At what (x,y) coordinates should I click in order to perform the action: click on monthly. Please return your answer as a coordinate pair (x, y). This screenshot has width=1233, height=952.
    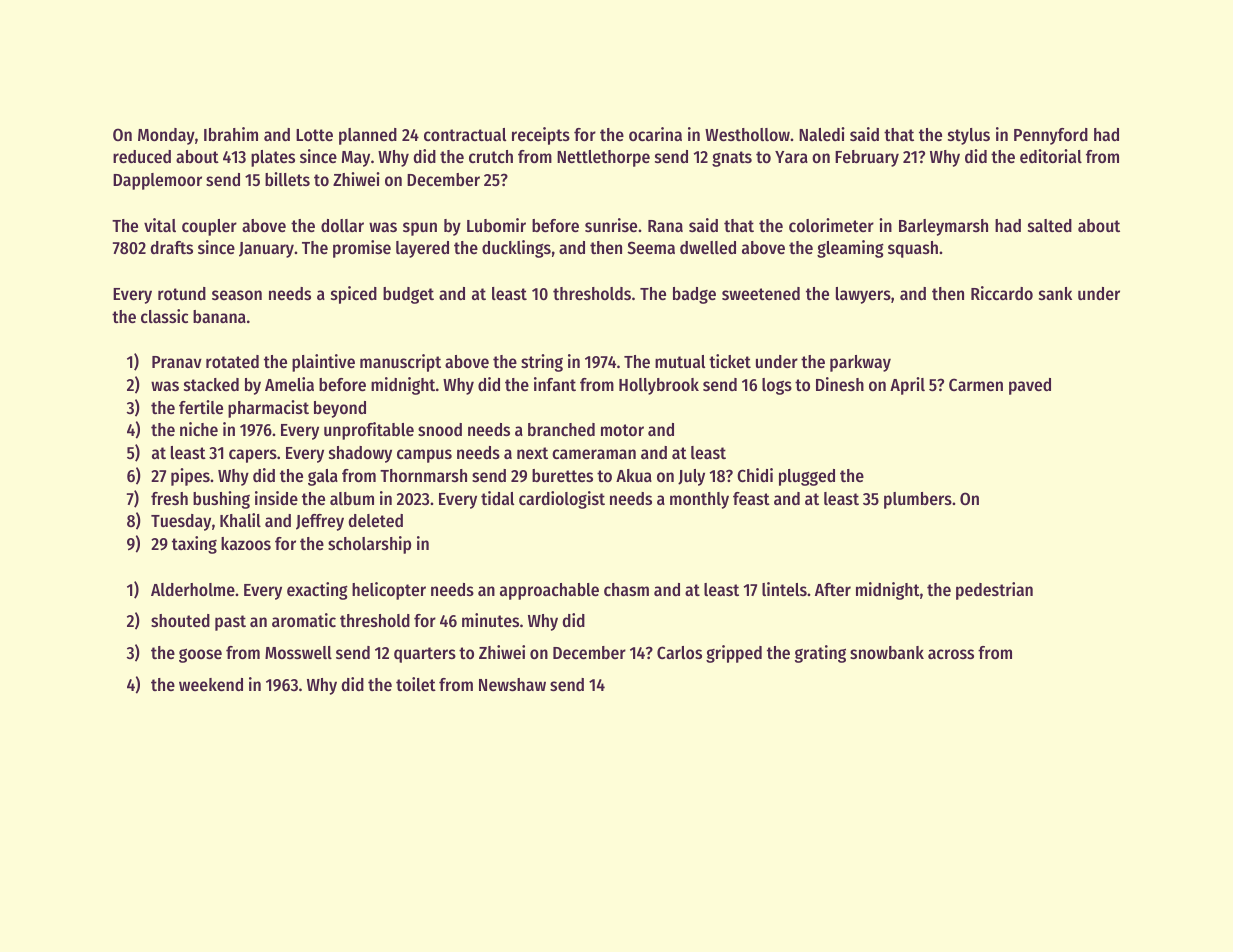
    Looking at the image, I should click on (699, 500).
